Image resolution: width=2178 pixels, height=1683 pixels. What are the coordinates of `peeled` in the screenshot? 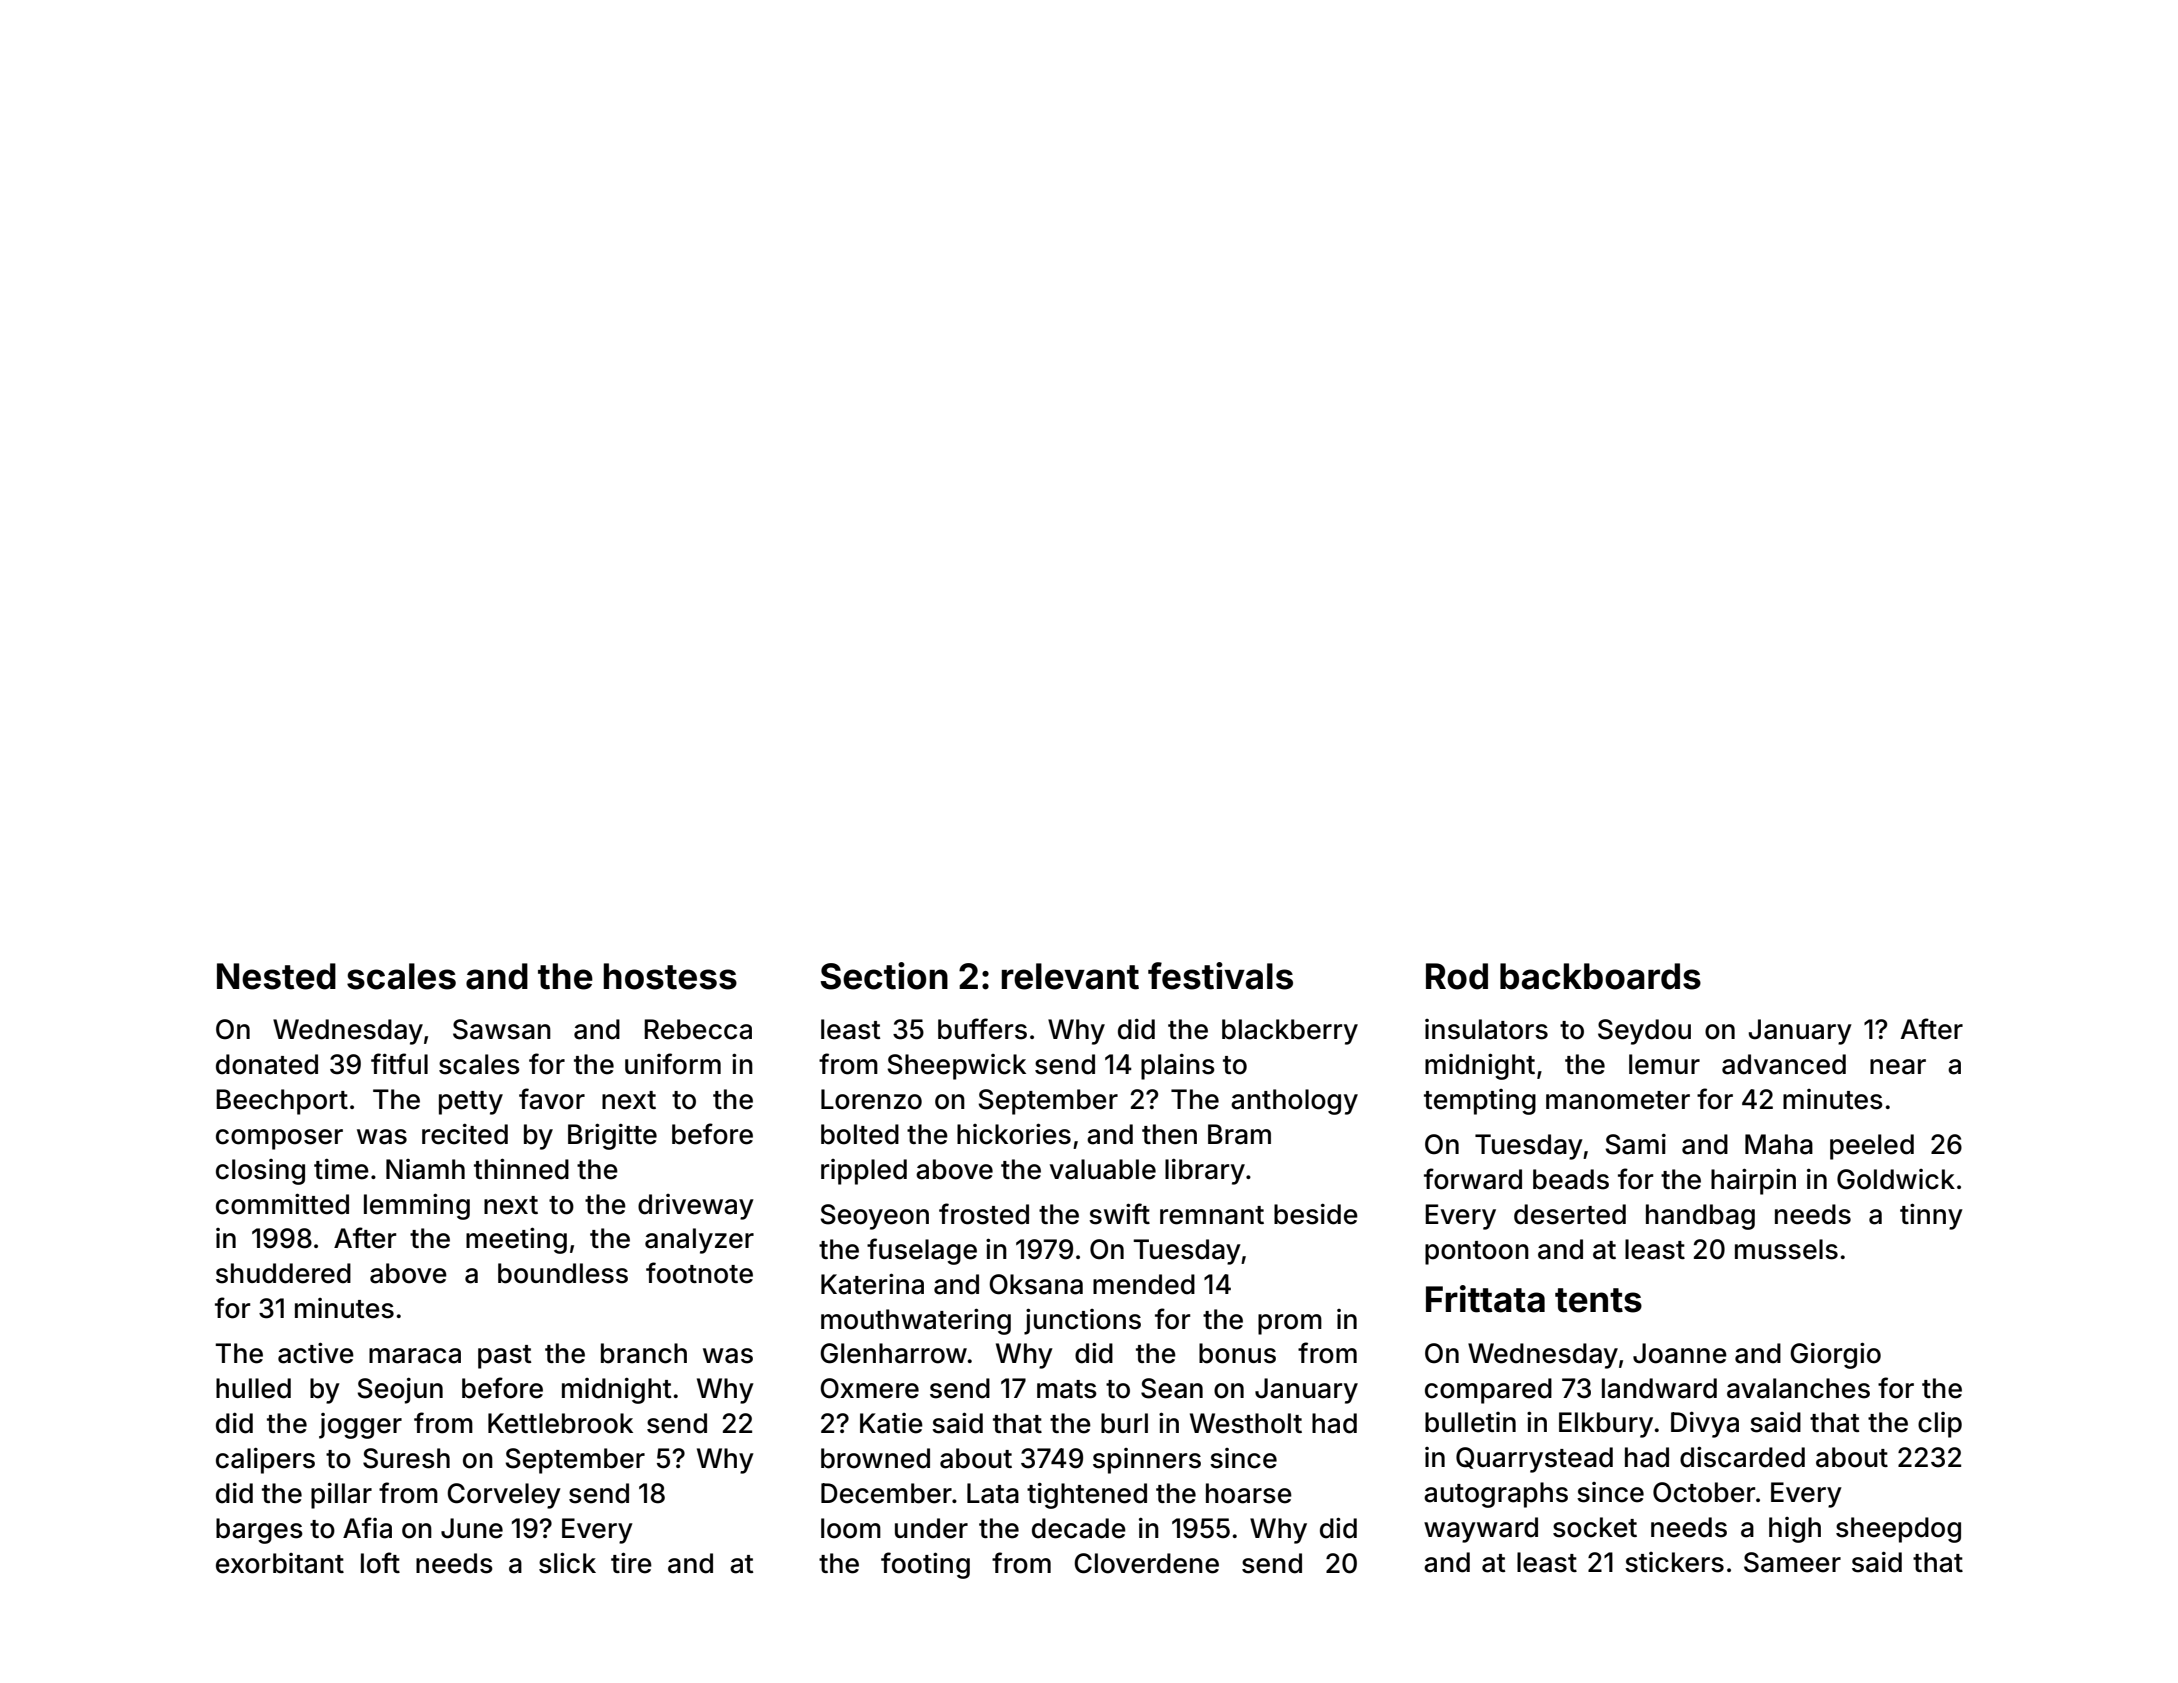 It's located at (1872, 1147).
